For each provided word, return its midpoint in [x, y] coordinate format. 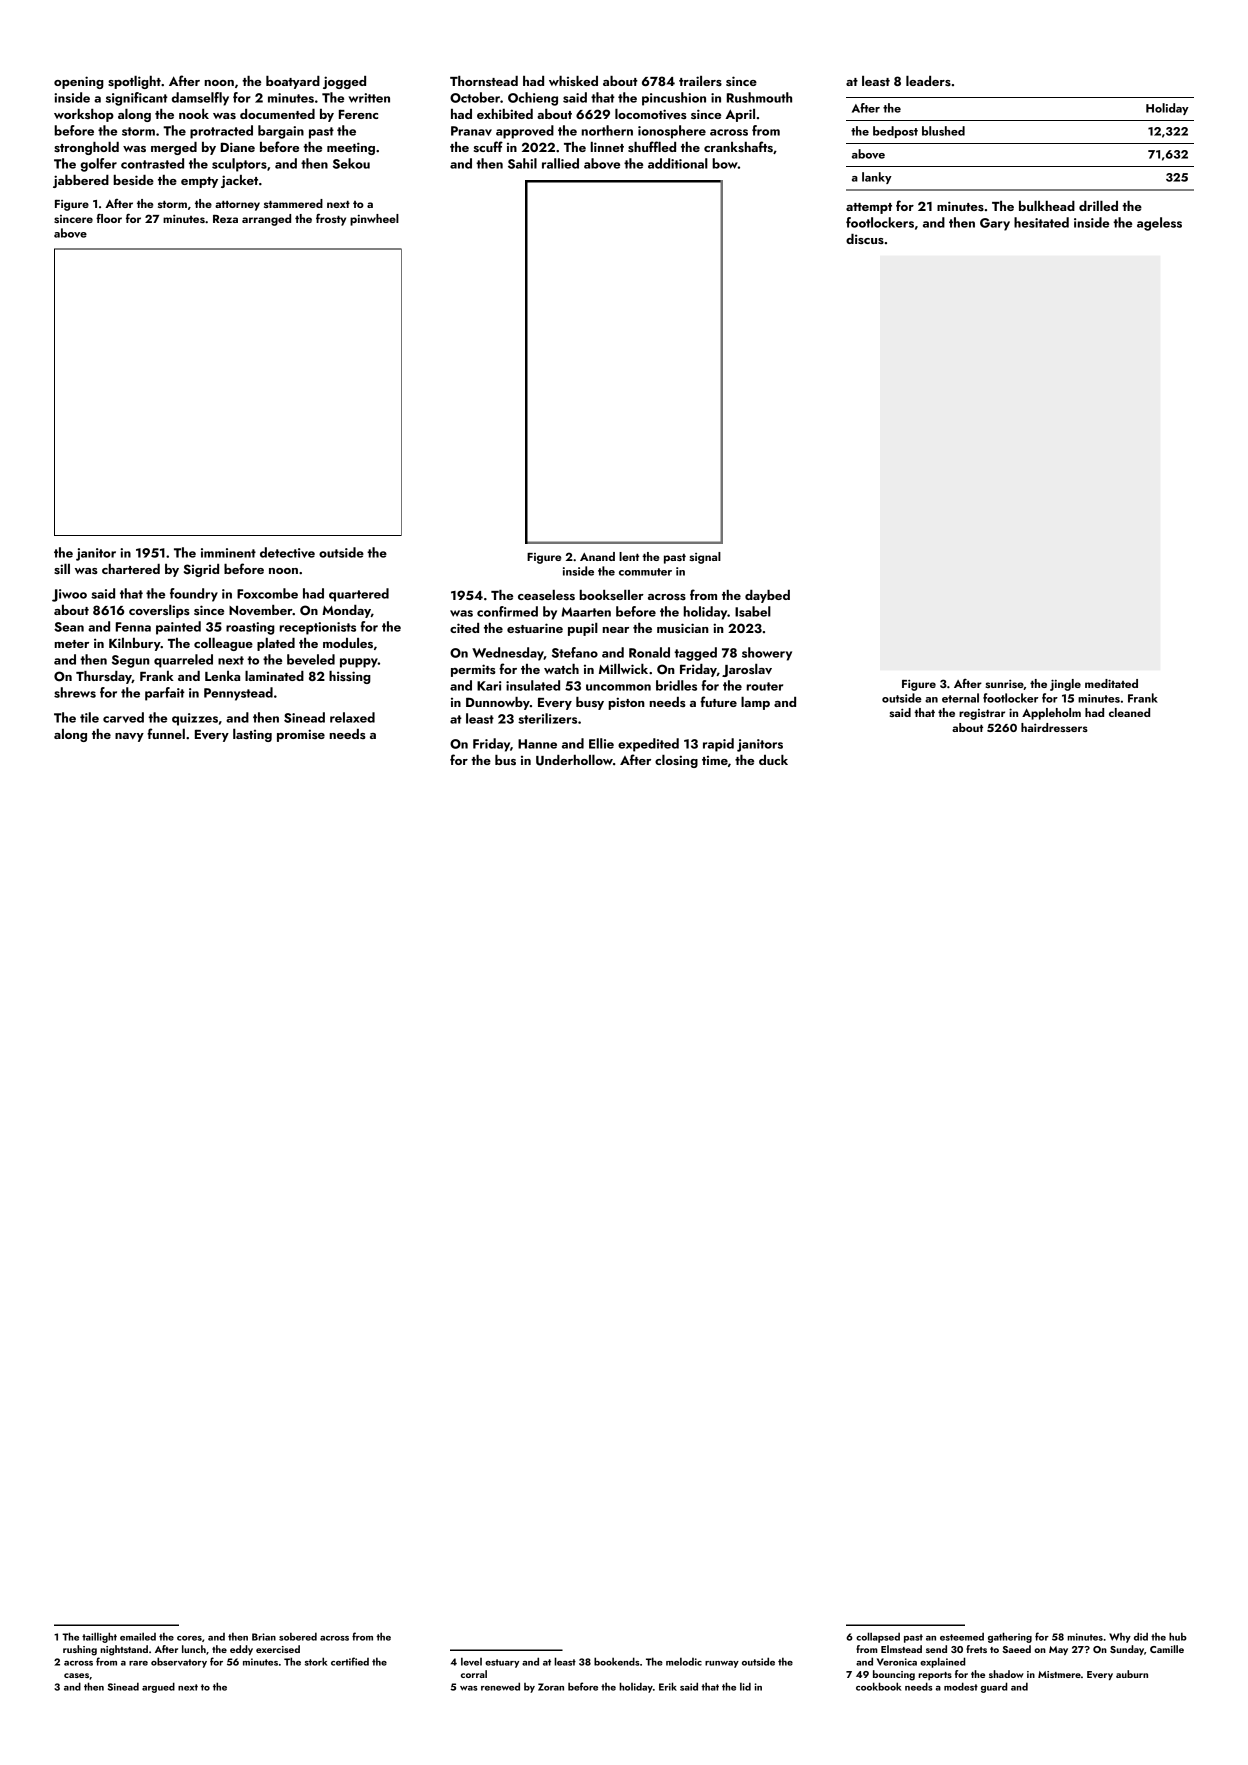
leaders [928, 81]
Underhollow [574, 760]
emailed [138, 1636]
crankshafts [738, 146]
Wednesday [508, 654]
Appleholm [1051, 714]
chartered [131, 569]
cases [76, 1675]
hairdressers [1054, 727]
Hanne [537, 744]
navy [129, 737]
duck [773, 760]
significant [137, 99]
